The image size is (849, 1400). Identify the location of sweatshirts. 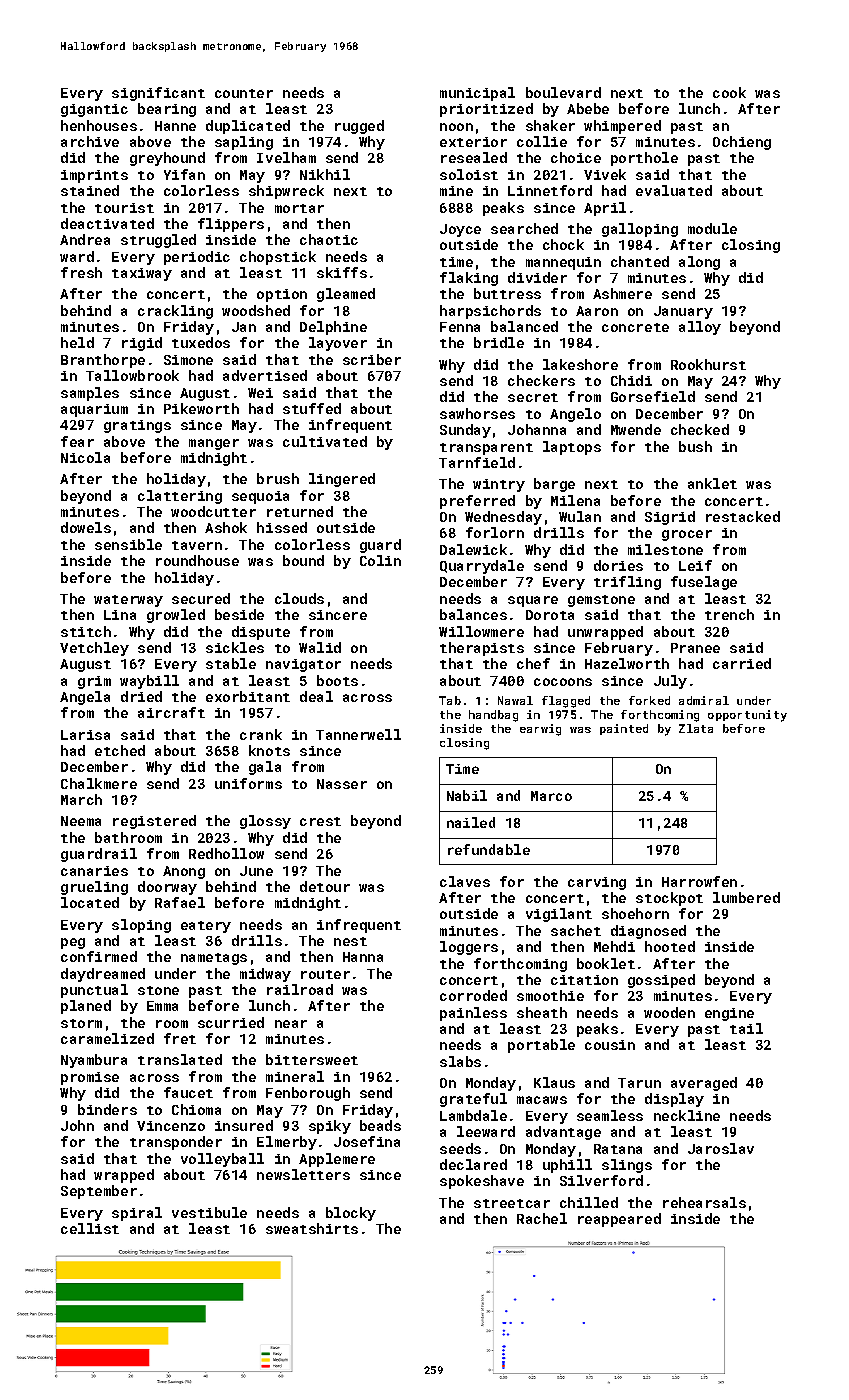
(312, 1228).
